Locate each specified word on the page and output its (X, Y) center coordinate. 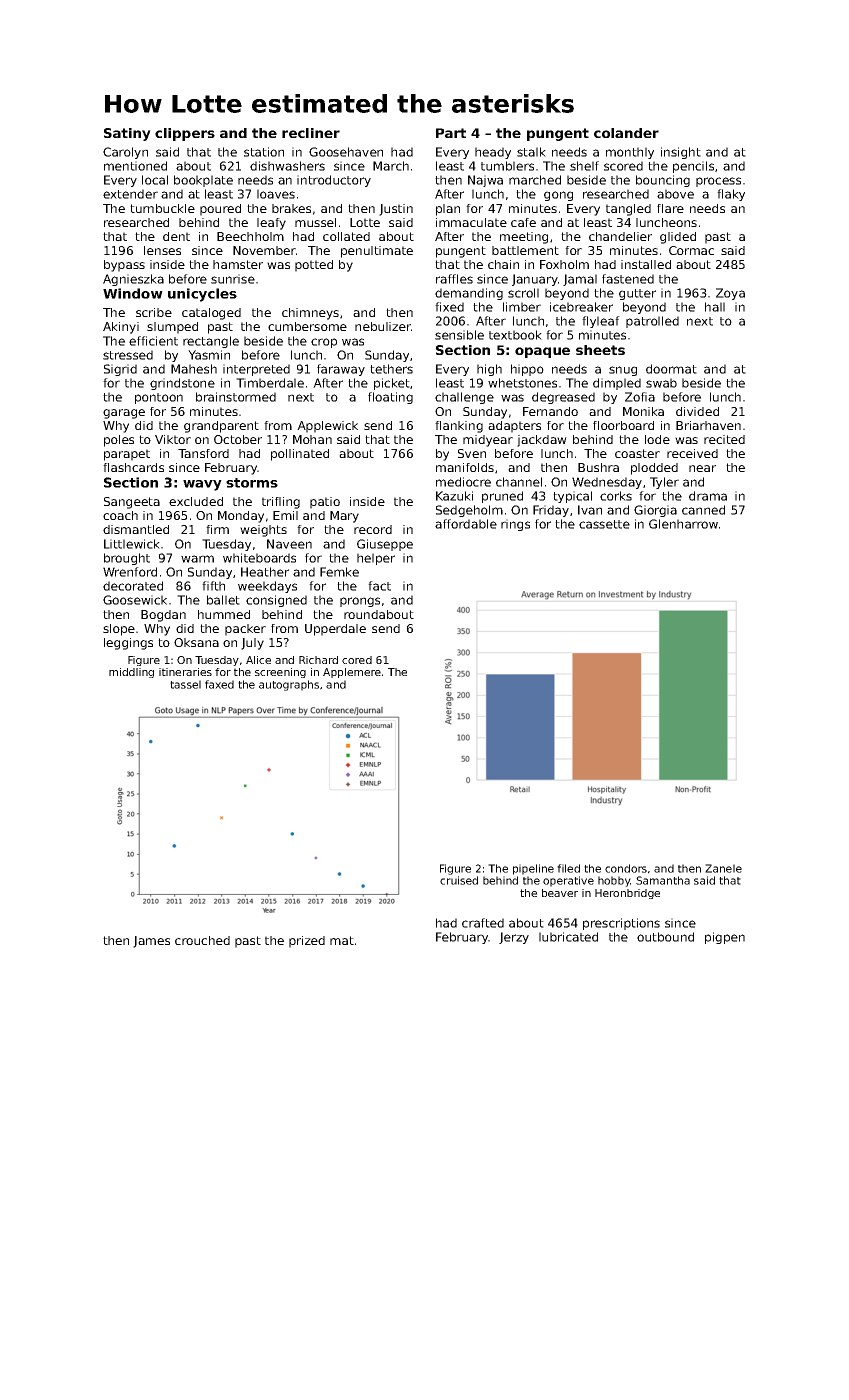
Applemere (352, 673)
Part (451, 133)
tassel (185, 684)
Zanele (723, 868)
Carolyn (125, 153)
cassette (604, 524)
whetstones (522, 383)
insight (681, 153)
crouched (202, 940)
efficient (153, 341)
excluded (196, 501)
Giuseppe (385, 545)
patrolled (652, 322)
